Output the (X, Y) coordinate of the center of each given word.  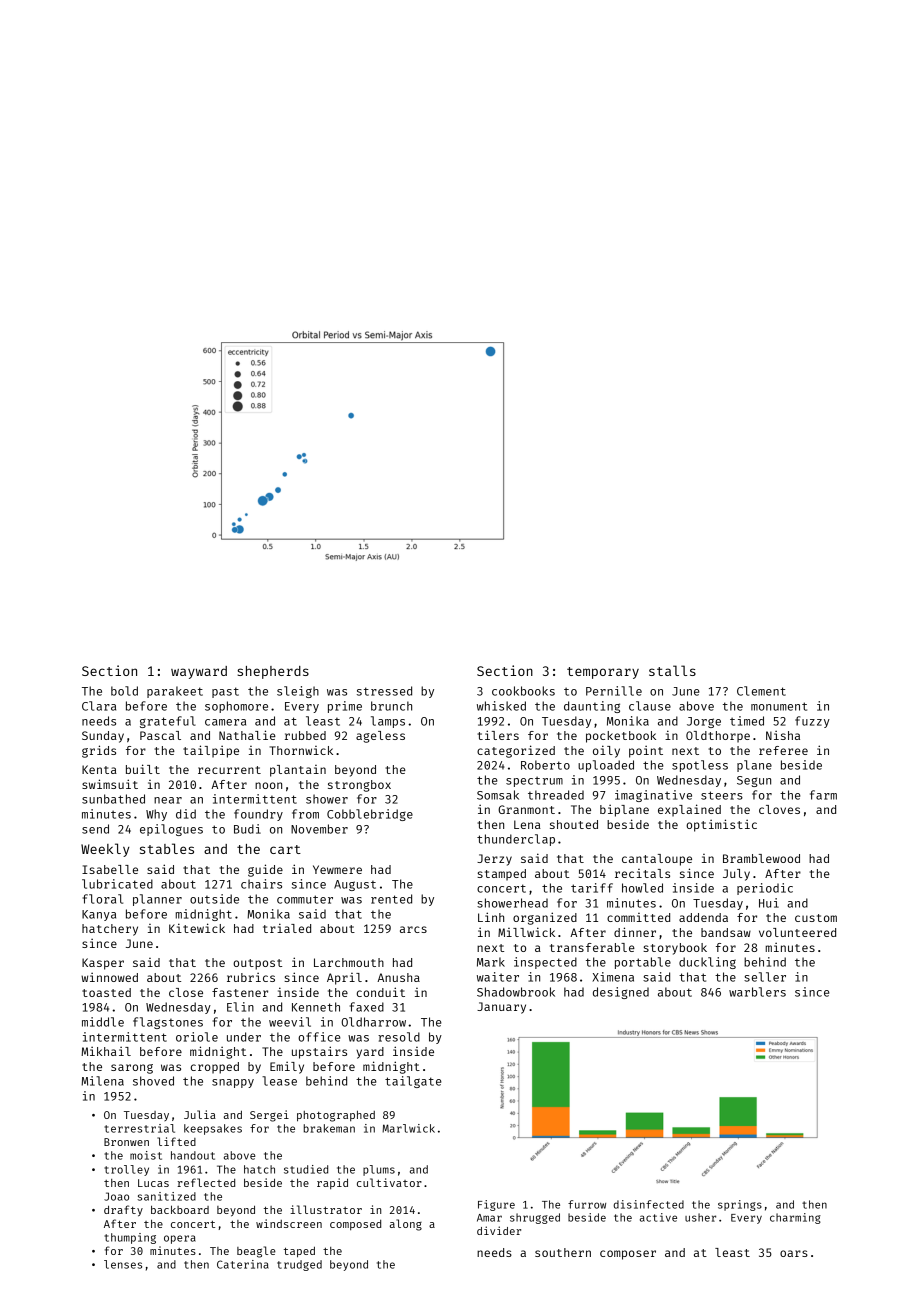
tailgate (413, 1082)
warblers (757, 992)
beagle (256, 1252)
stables (167, 848)
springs (740, 1205)
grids (99, 751)
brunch (391, 706)
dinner (635, 932)
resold (399, 1037)
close (186, 992)
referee (783, 750)
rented (391, 899)
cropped (215, 1068)
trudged (299, 1265)
